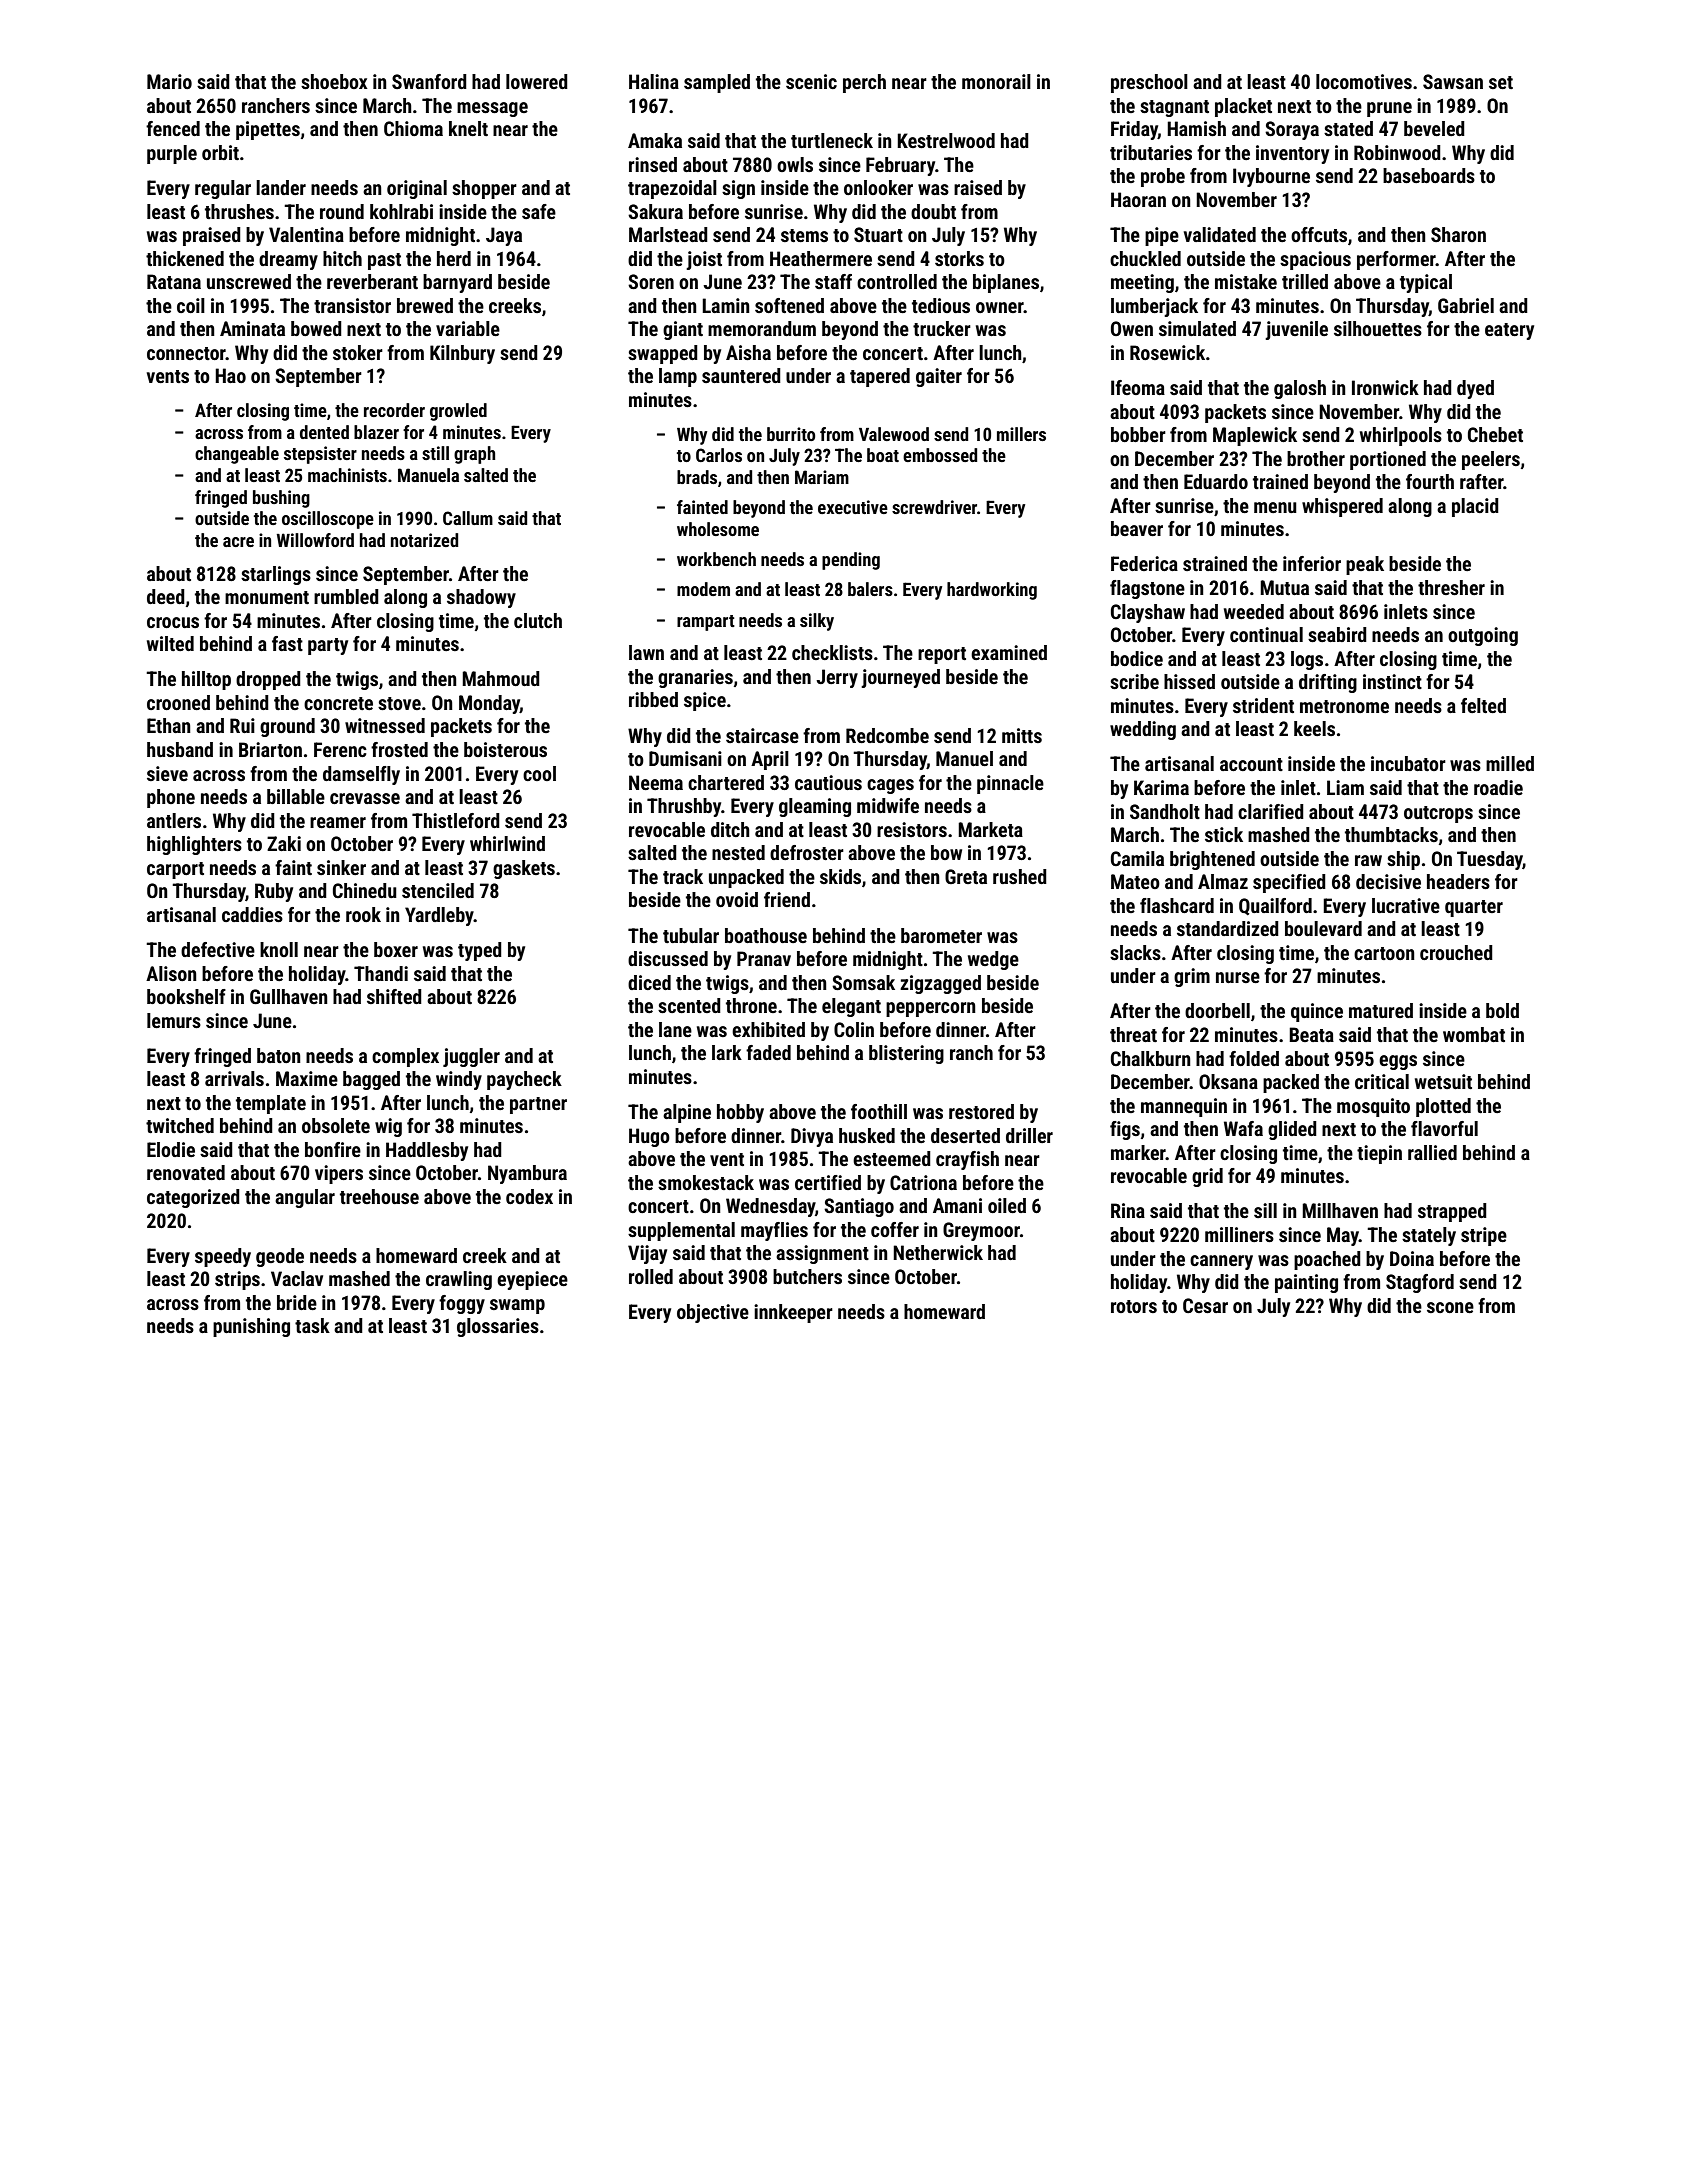 This page has width=1683, height=2178. I want to click on quarter, so click(1474, 908).
